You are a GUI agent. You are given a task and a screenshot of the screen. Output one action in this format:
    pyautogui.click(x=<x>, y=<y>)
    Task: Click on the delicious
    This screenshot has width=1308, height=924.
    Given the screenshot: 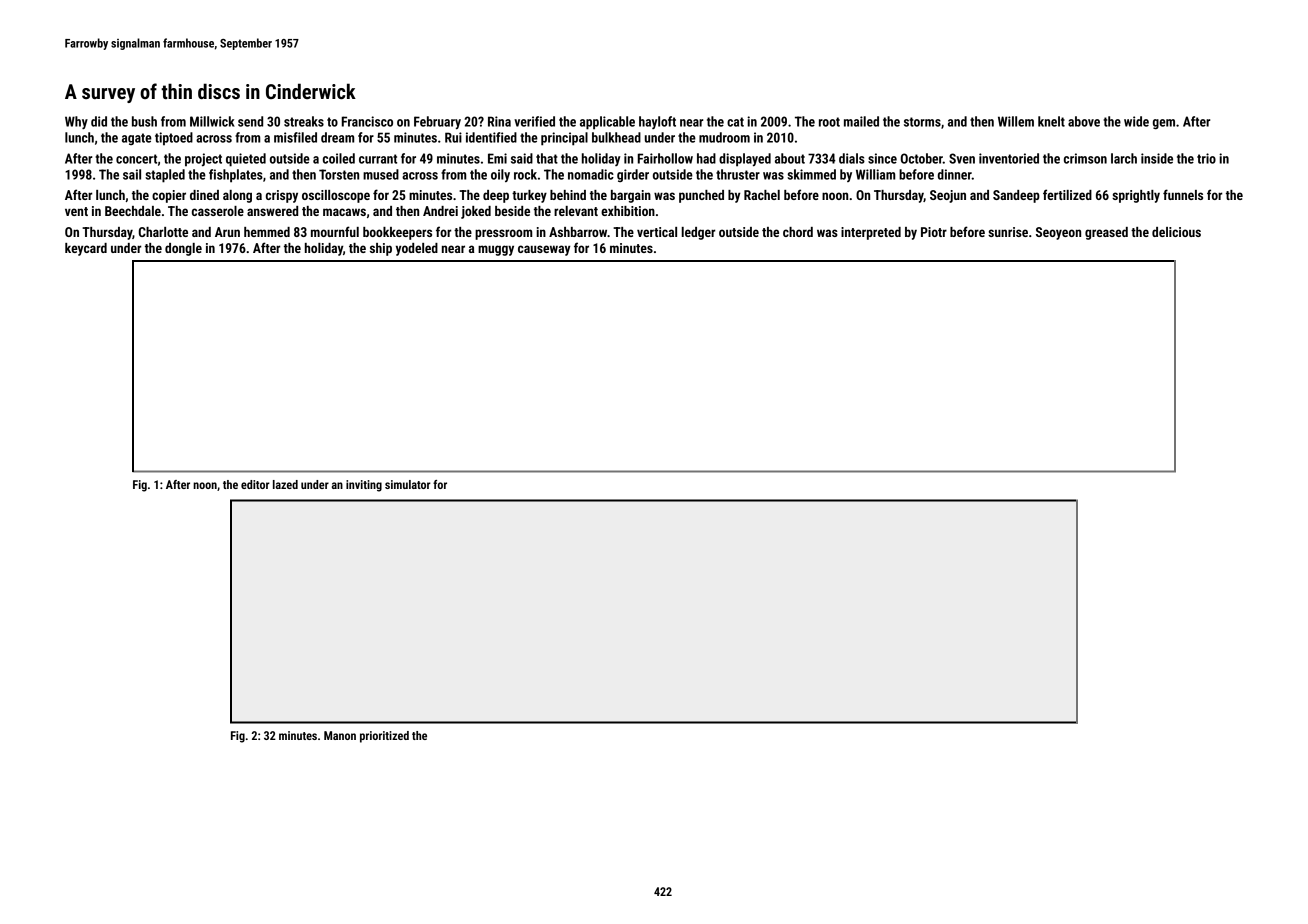 What is the action you would take?
    pyautogui.click(x=1176, y=232)
